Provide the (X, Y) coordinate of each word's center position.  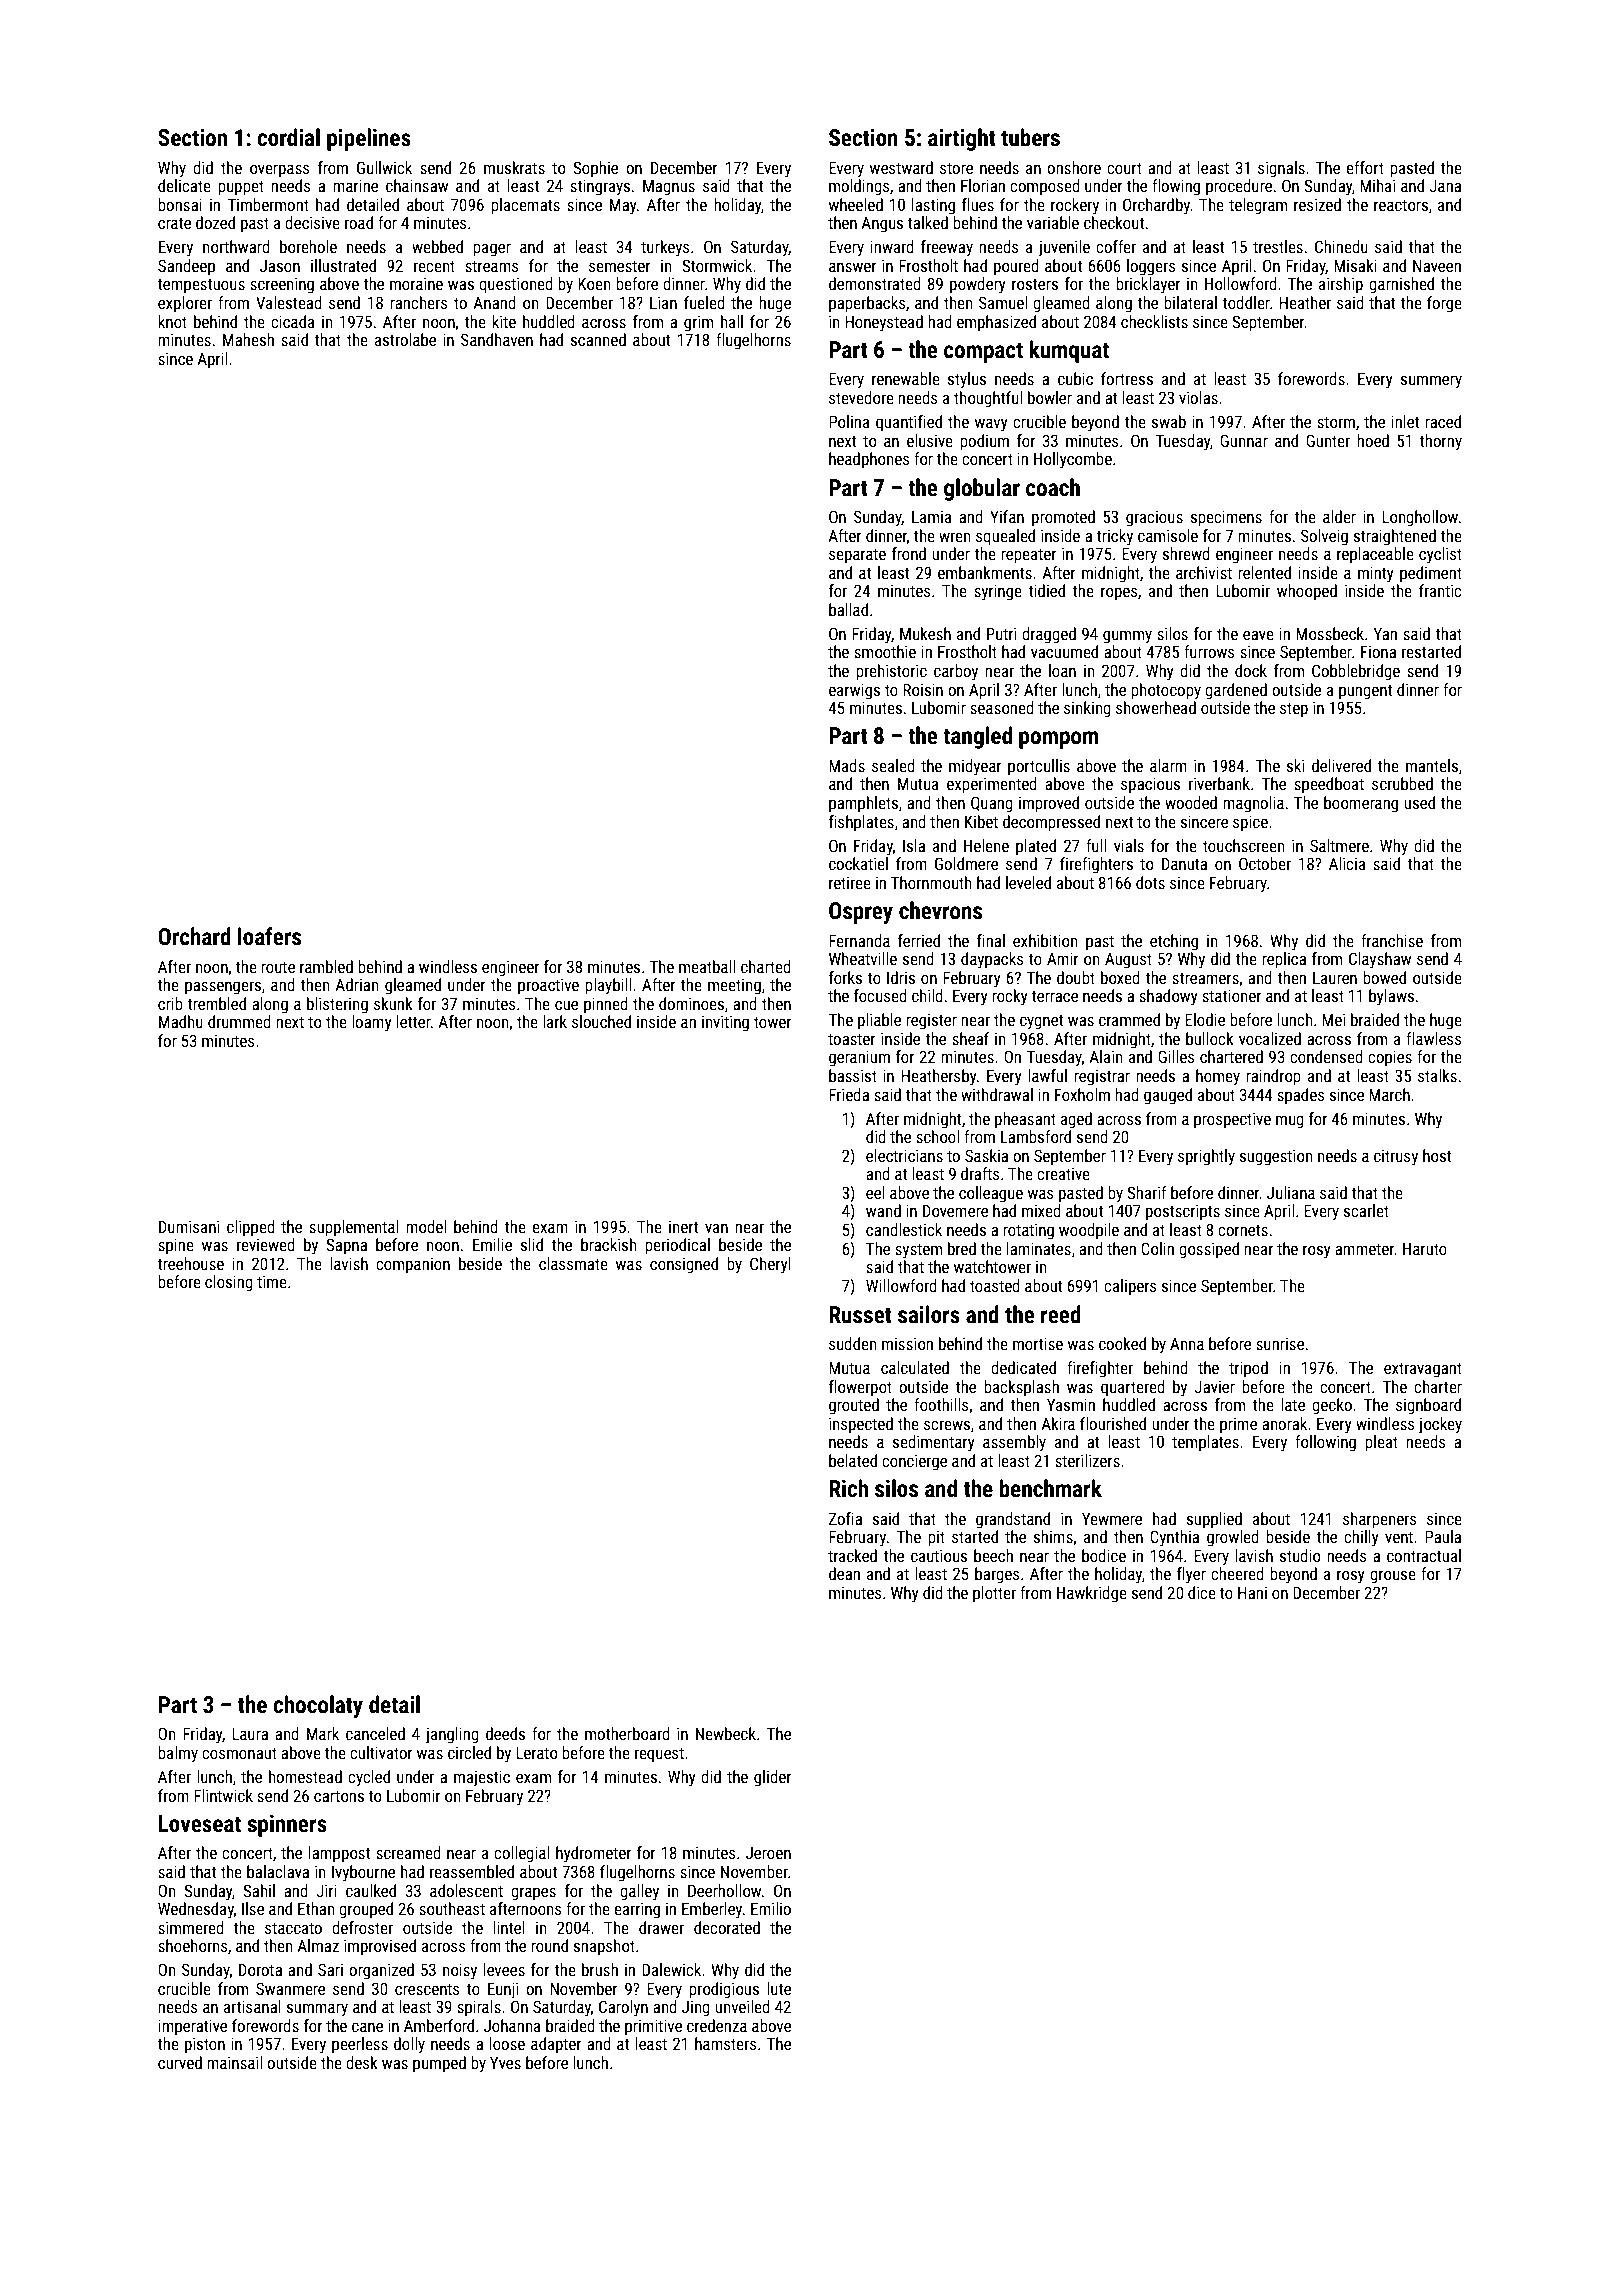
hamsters (726, 2043)
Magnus (669, 187)
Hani (1252, 1593)
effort (1365, 167)
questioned (516, 285)
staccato (293, 1928)
